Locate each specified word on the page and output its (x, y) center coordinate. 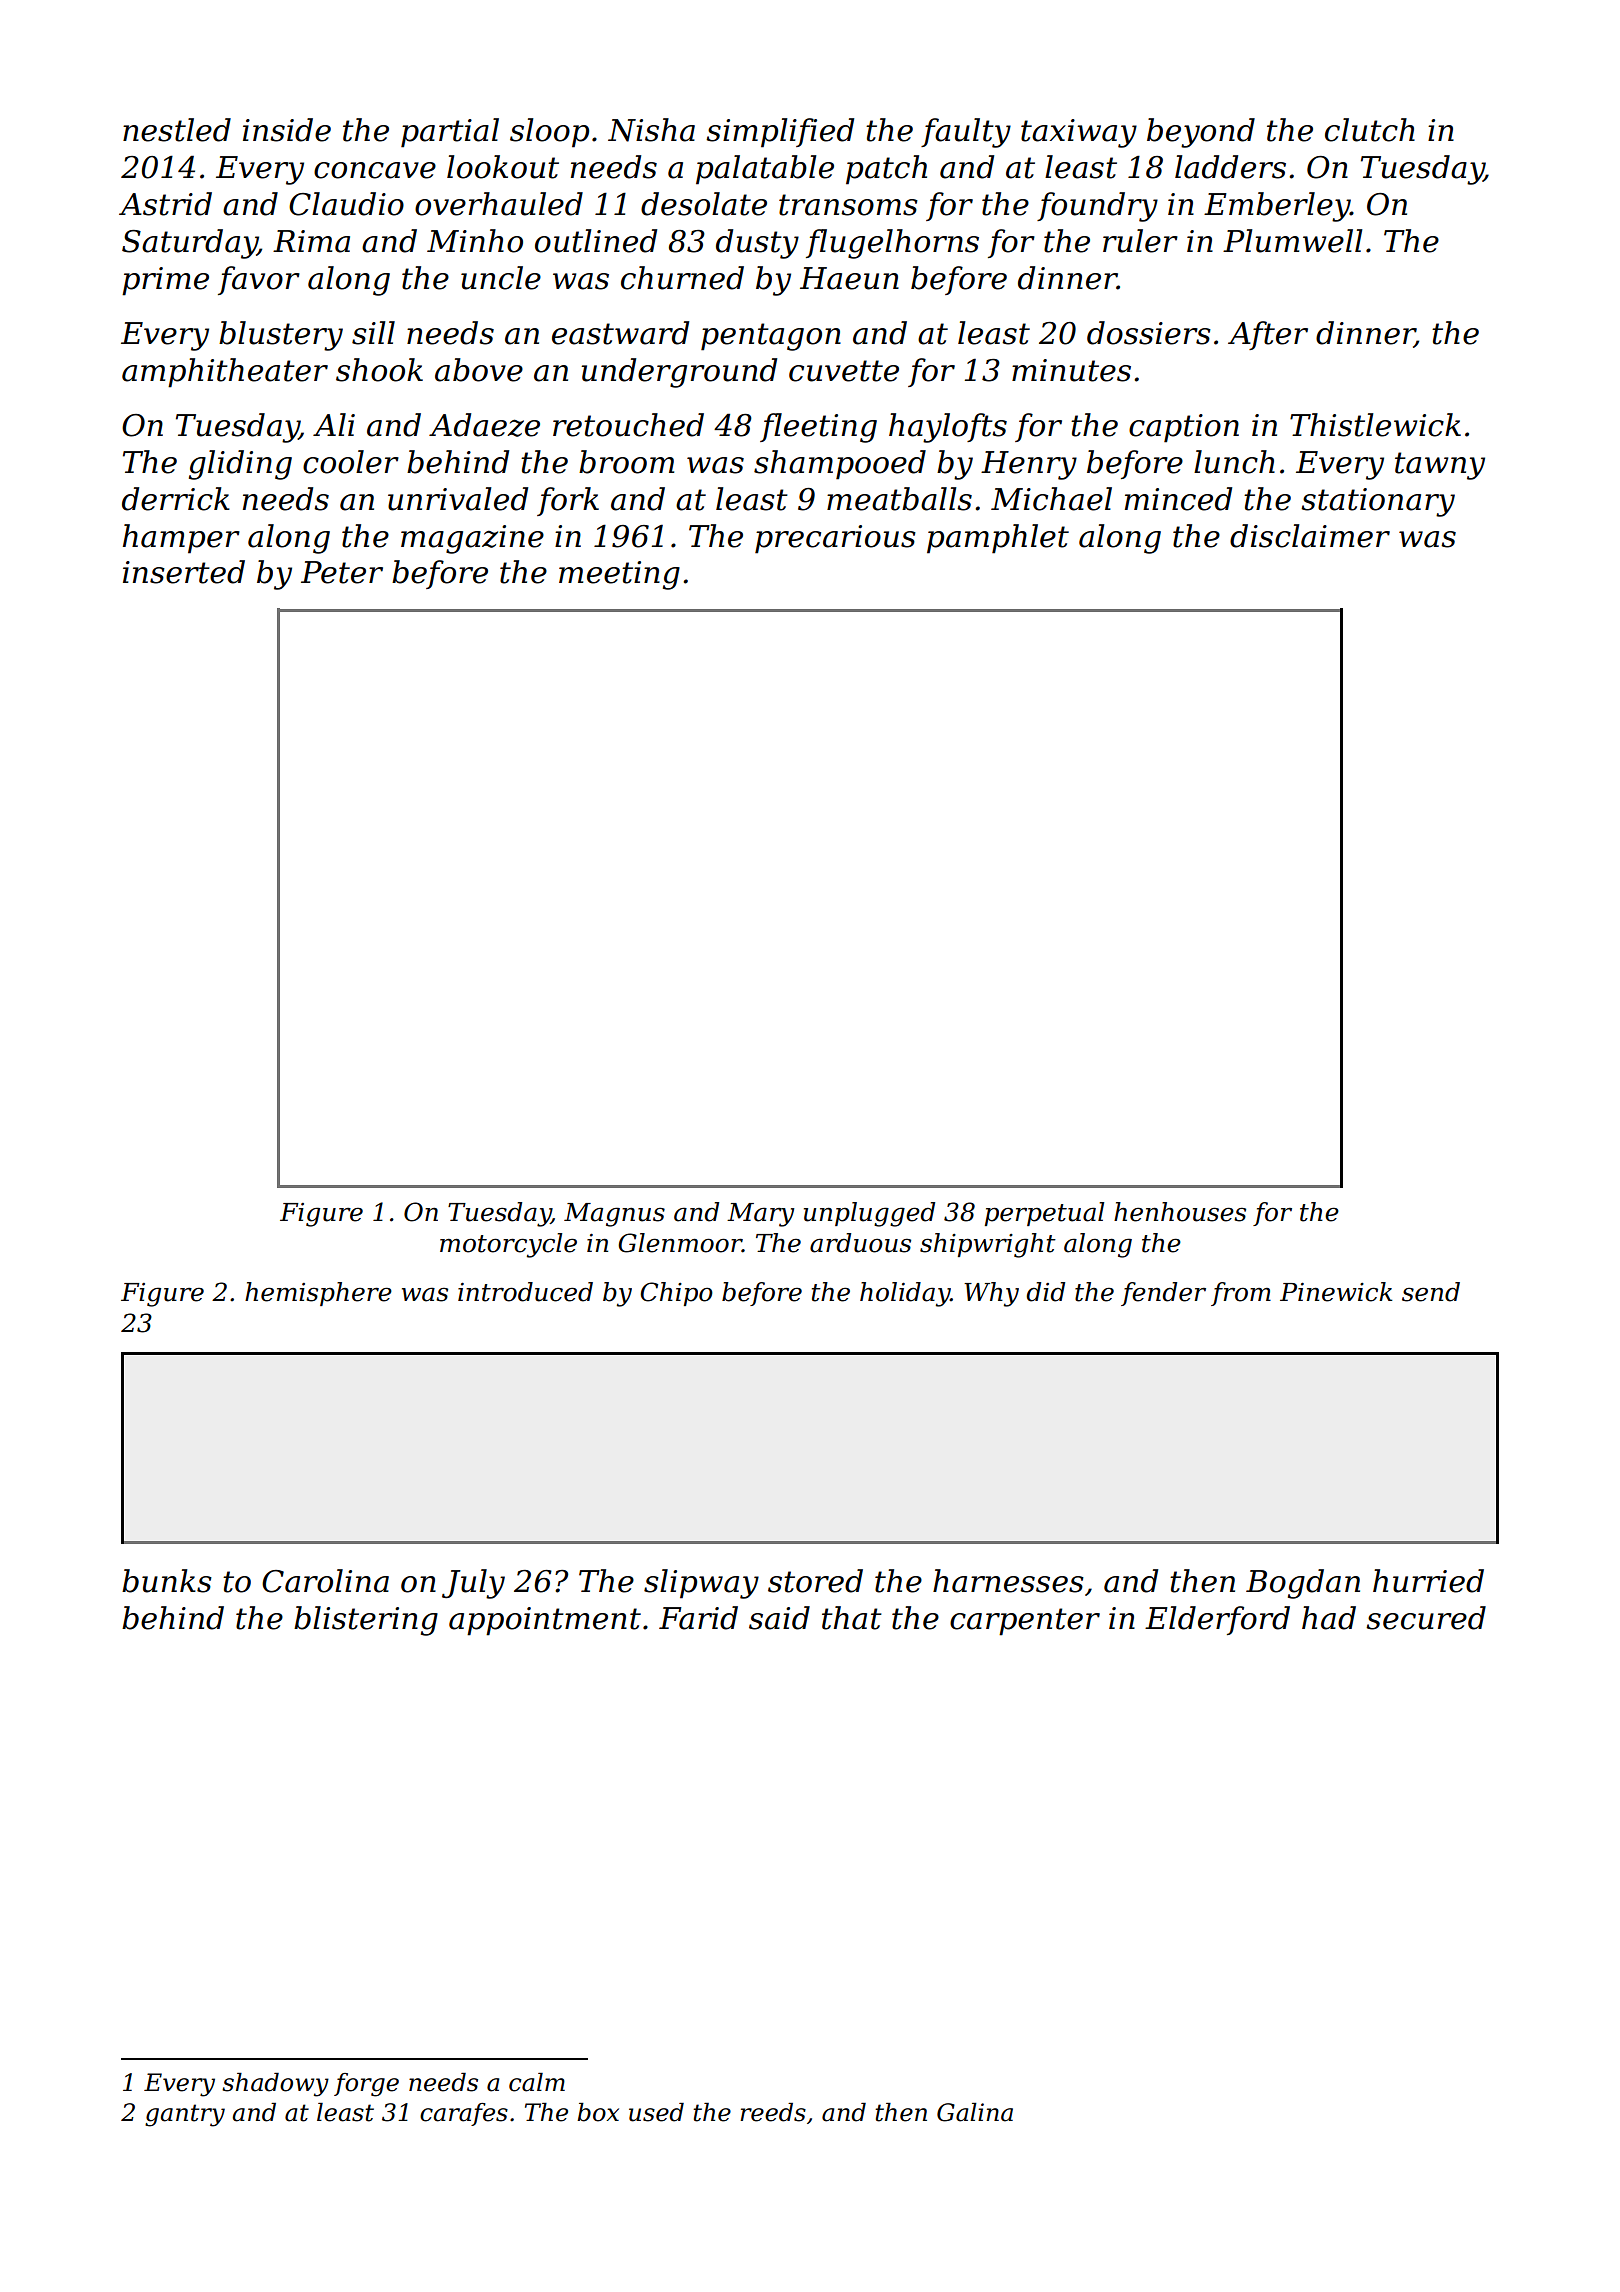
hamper (181, 539)
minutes (1071, 370)
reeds (773, 2112)
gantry (185, 2115)
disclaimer (1310, 536)
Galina (975, 2112)
